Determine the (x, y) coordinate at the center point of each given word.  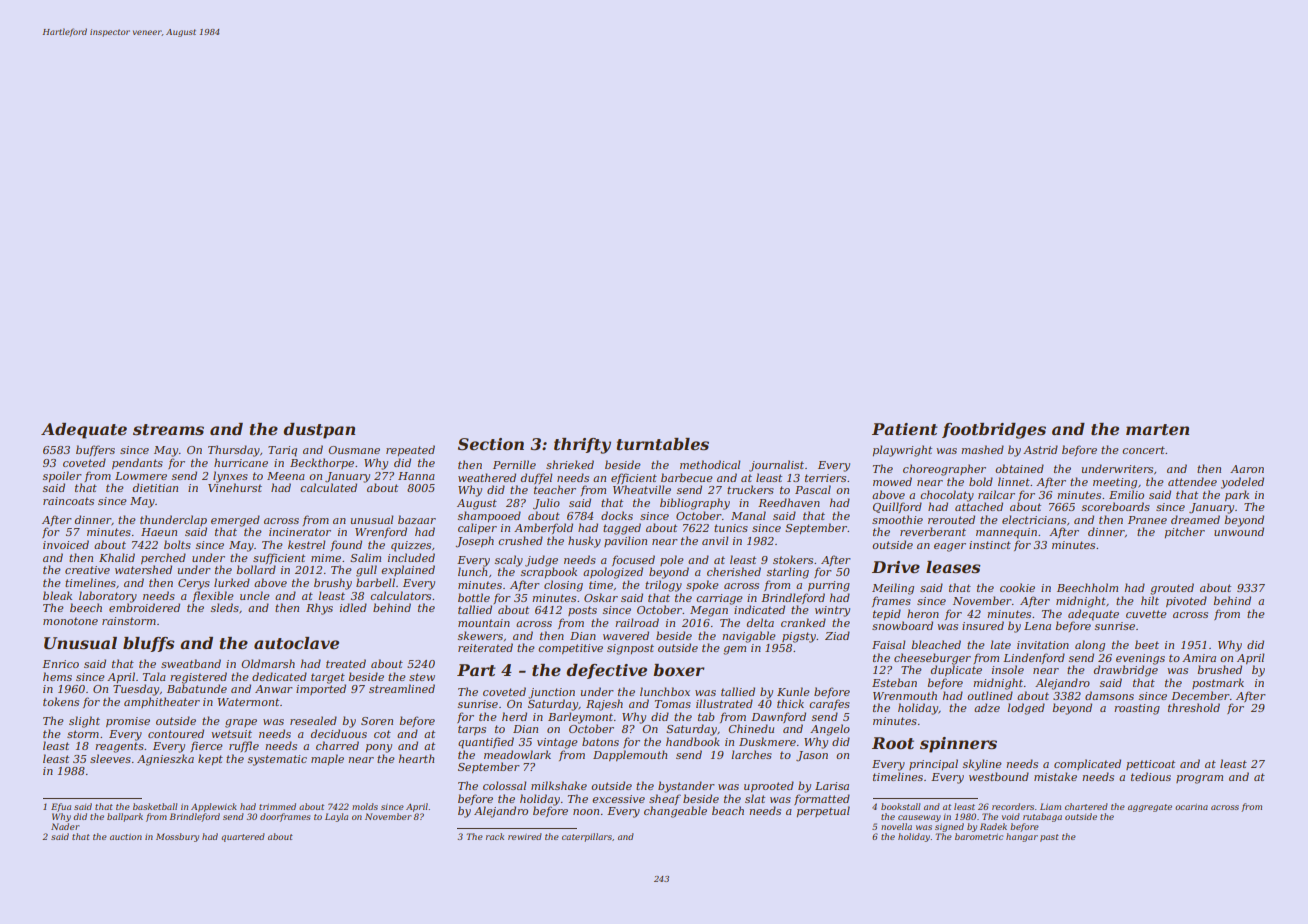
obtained (1019, 468)
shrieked (570, 464)
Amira (1199, 658)
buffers (95, 450)
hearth (416, 758)
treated (346, 663)
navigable (749, 637)
